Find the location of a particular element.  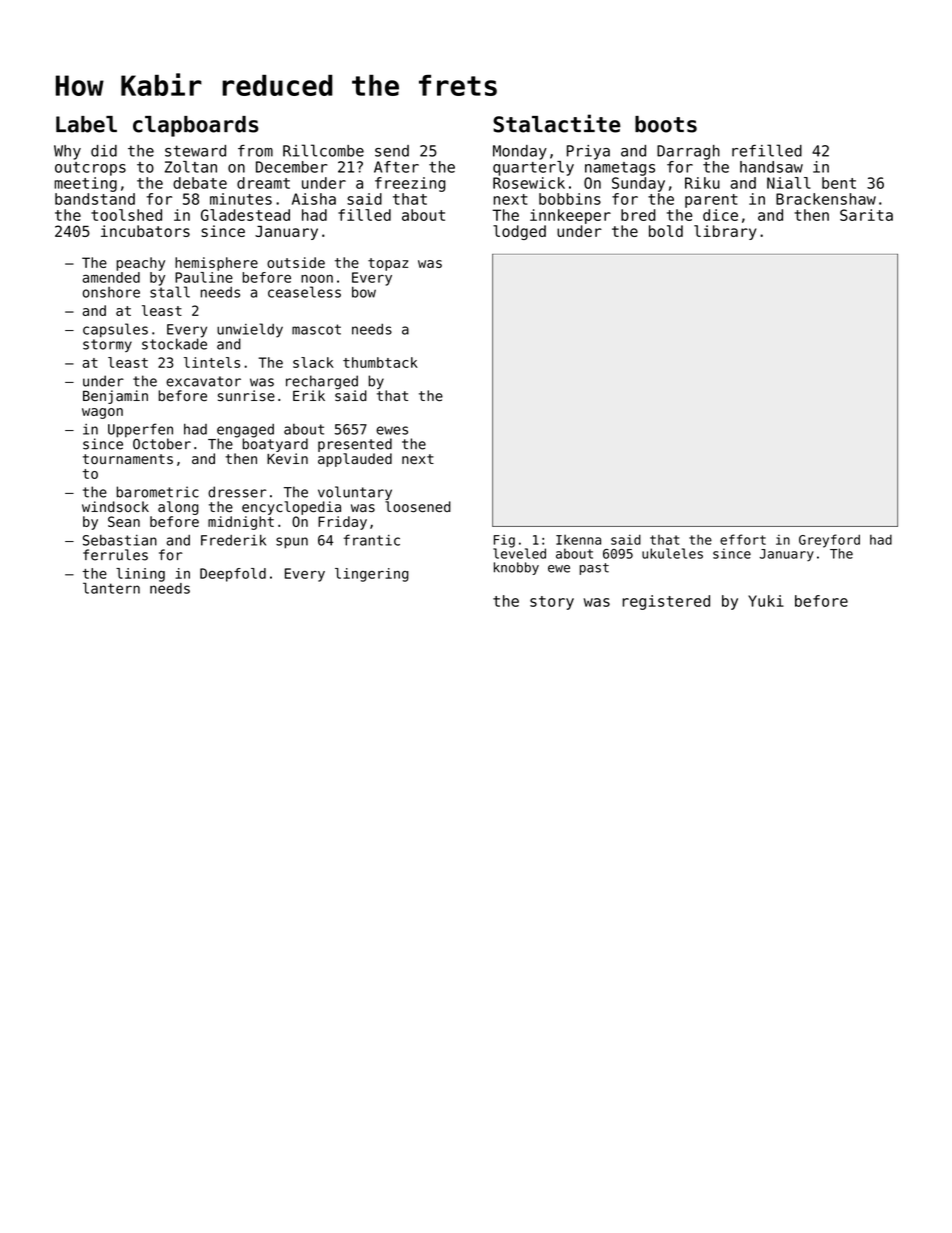

clapboards is located at coordinates (196, 126).
